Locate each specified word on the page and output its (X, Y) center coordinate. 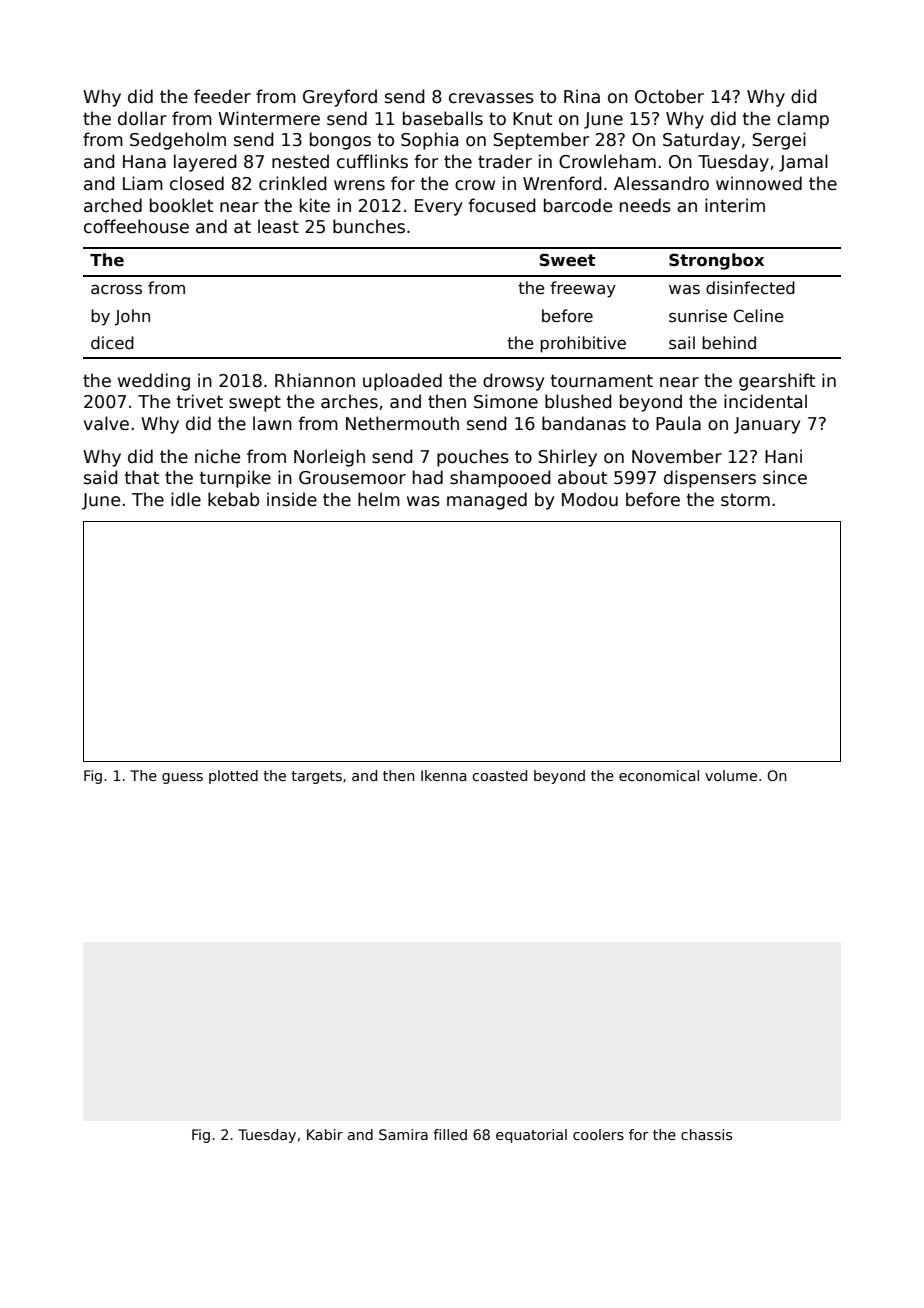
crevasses (491, 98)
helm (379, 499)
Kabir (325, 1134)
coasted (499, 775)
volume (731, 775)
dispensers (710, 479)
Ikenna (443, 775)
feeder (222, 96)
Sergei (779, 141)
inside (292, 499)
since (785, 477)
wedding (154, 382)
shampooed (500, 479)
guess (182, 778)
